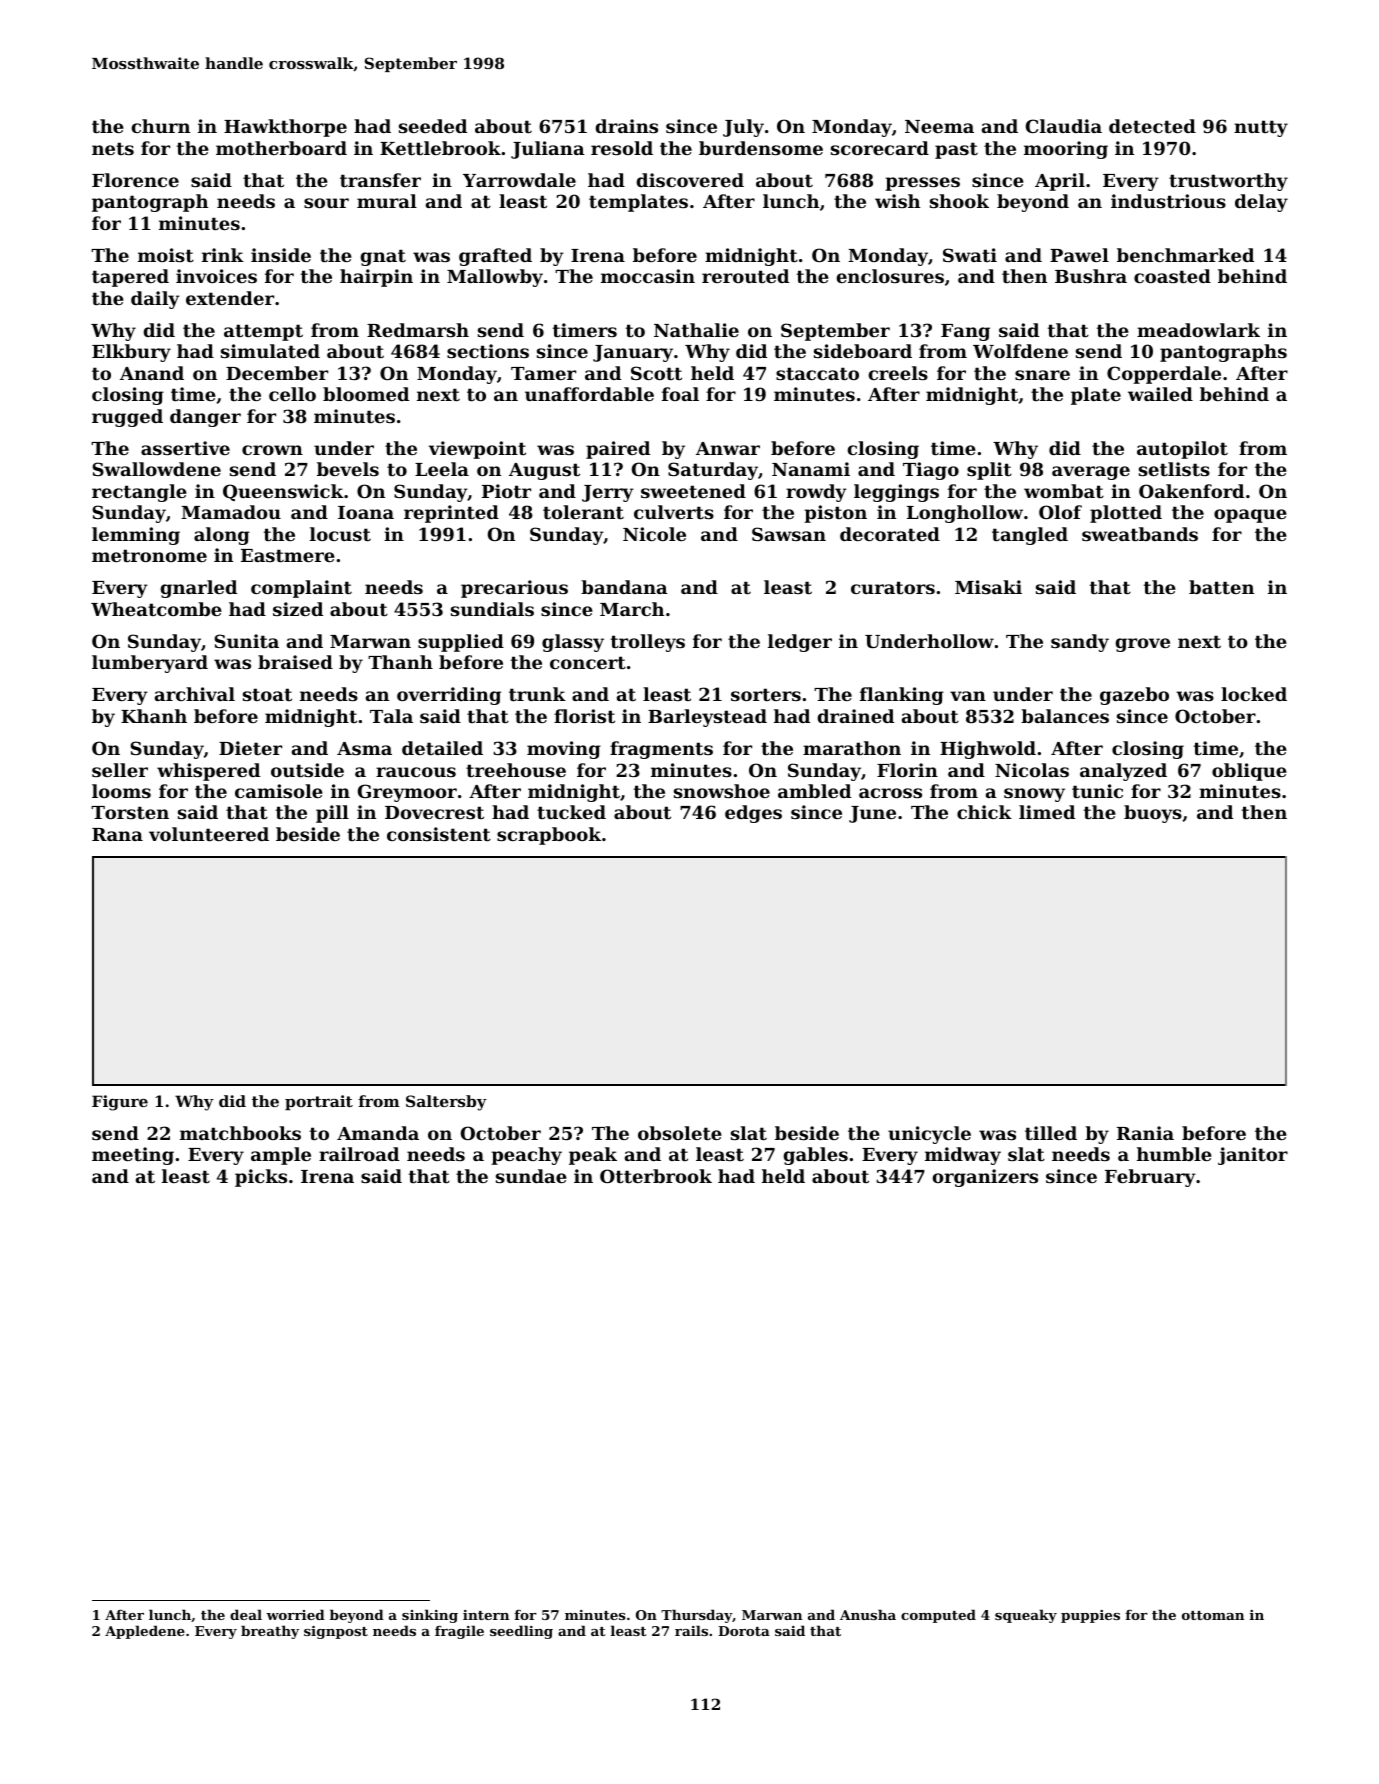  I want to click on wish, so click(897, 201).
